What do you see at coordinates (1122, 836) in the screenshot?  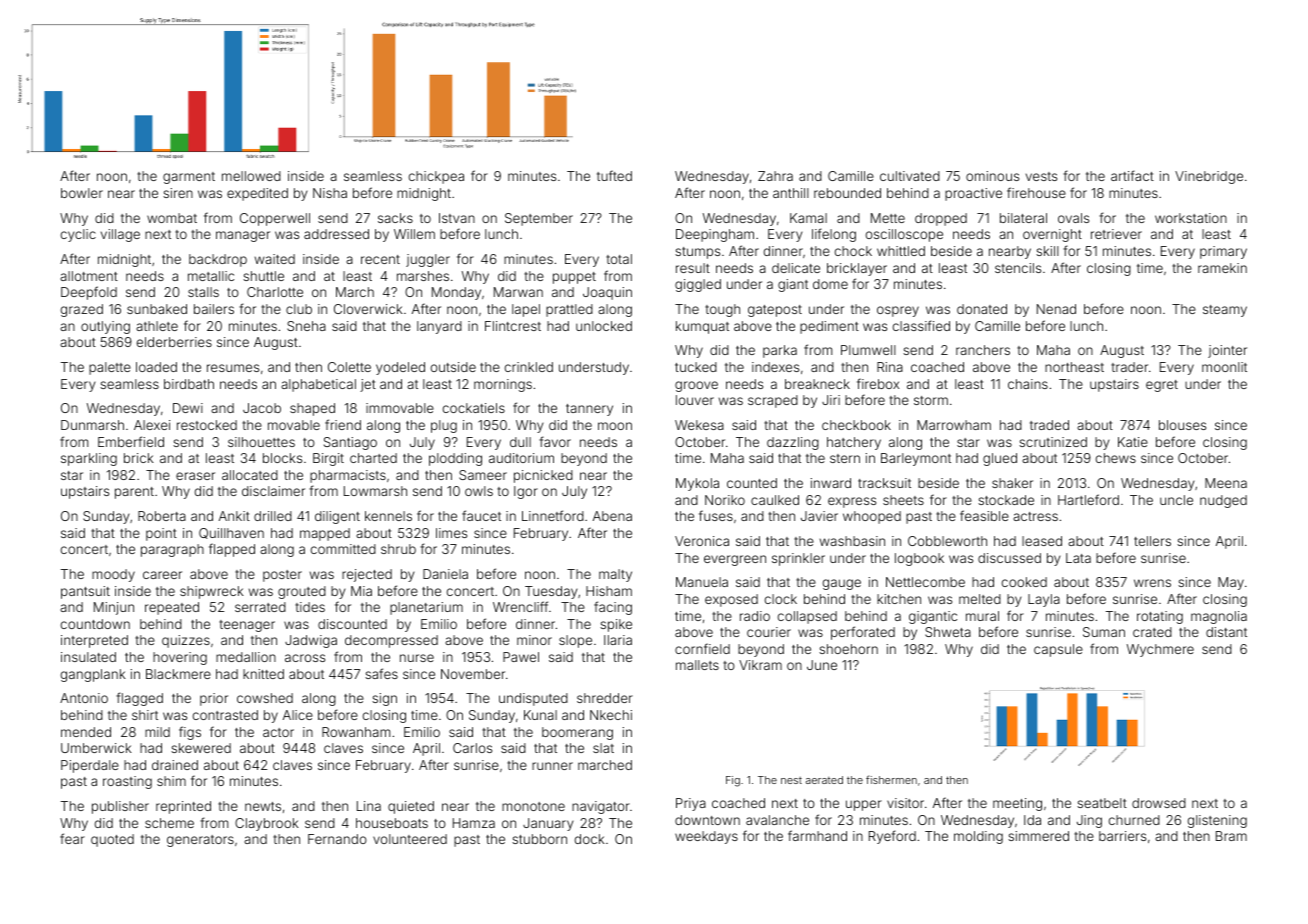 I see `barriers` at bounding box center [1122, 836].
